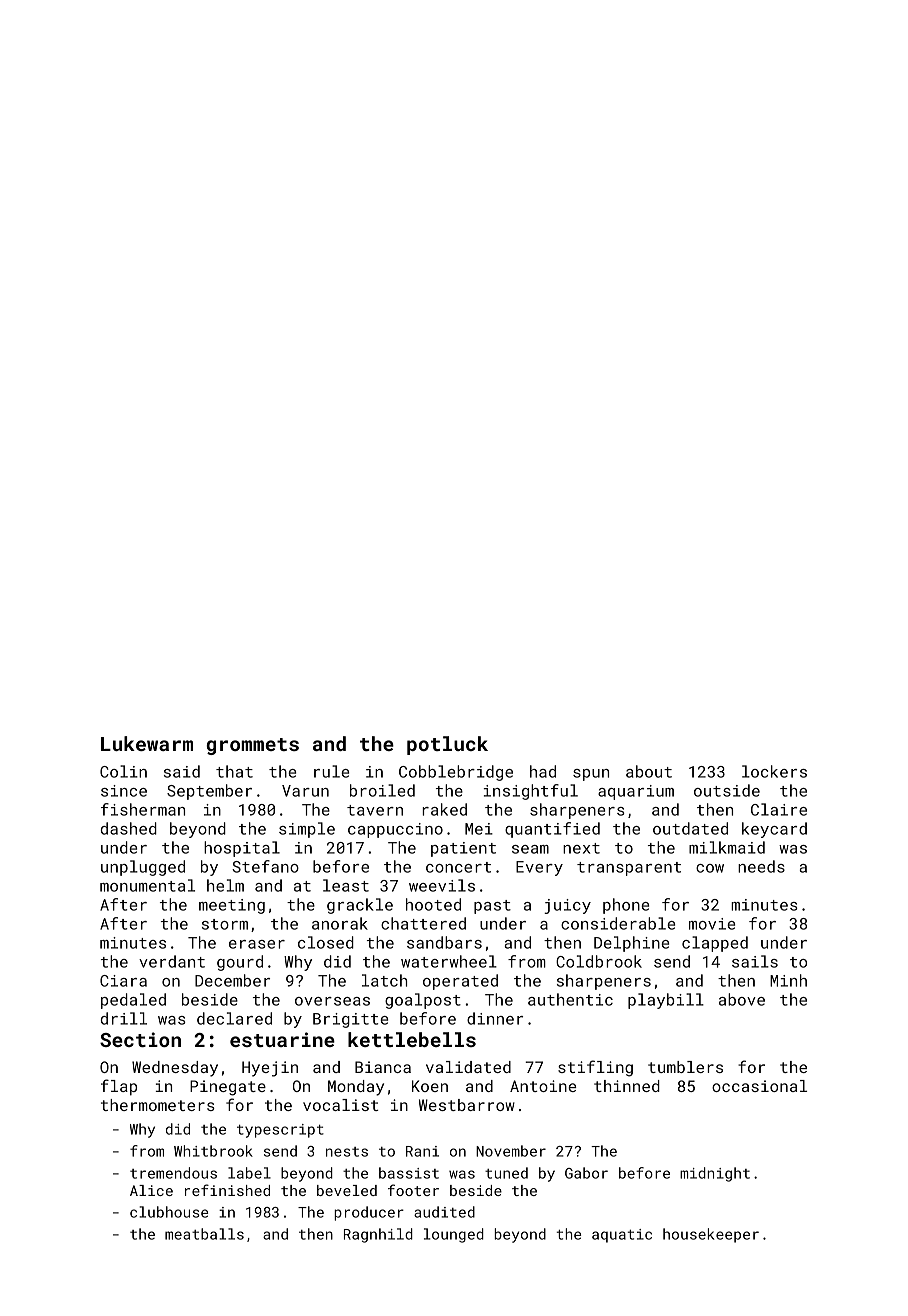 The image size is (908, 1316). Describe the element at coordinates (530, 792) in the page. I see `insightful` at that location.
